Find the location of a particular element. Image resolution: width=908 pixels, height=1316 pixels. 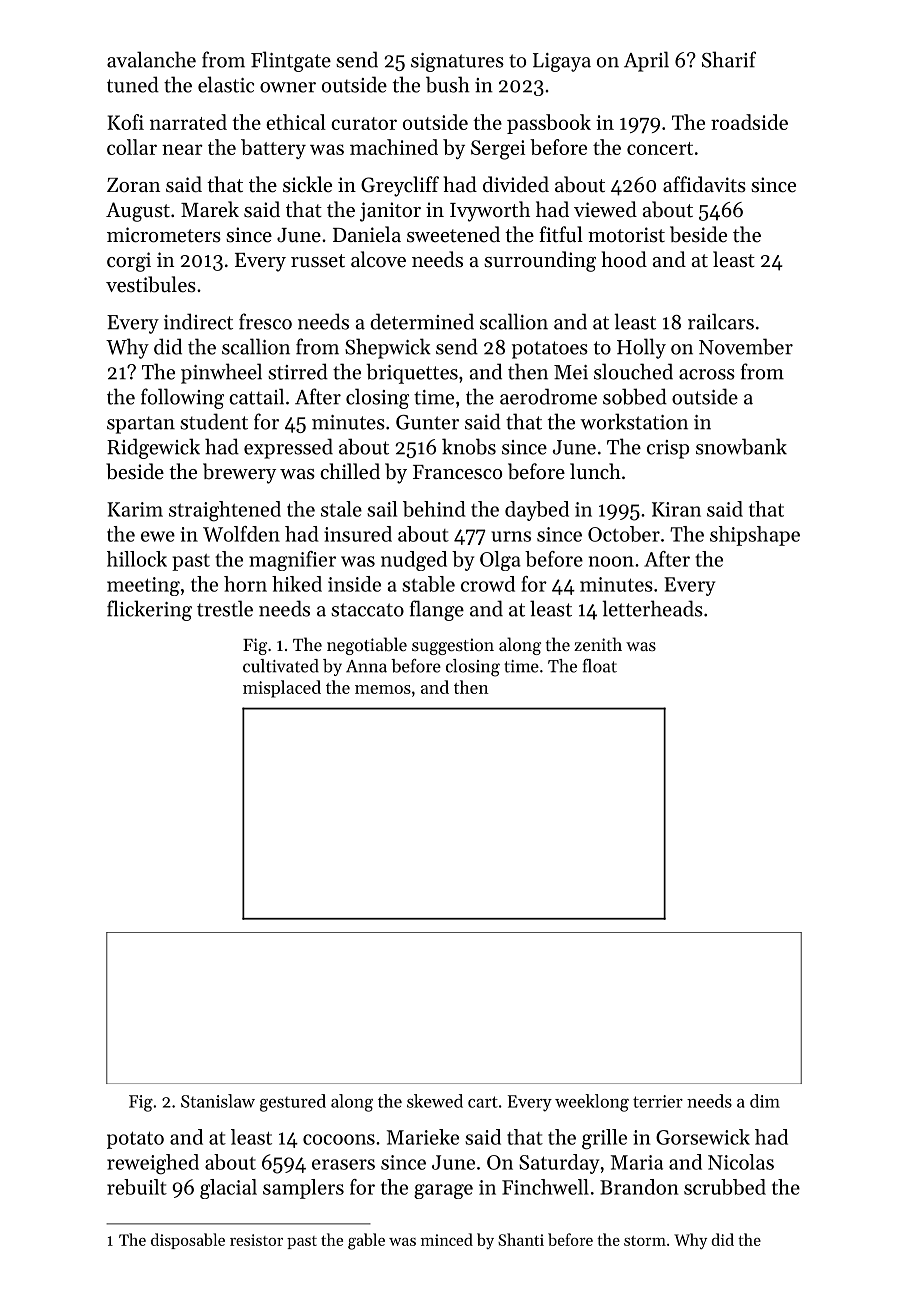

terrier is located at coordinates (658, 1101).
